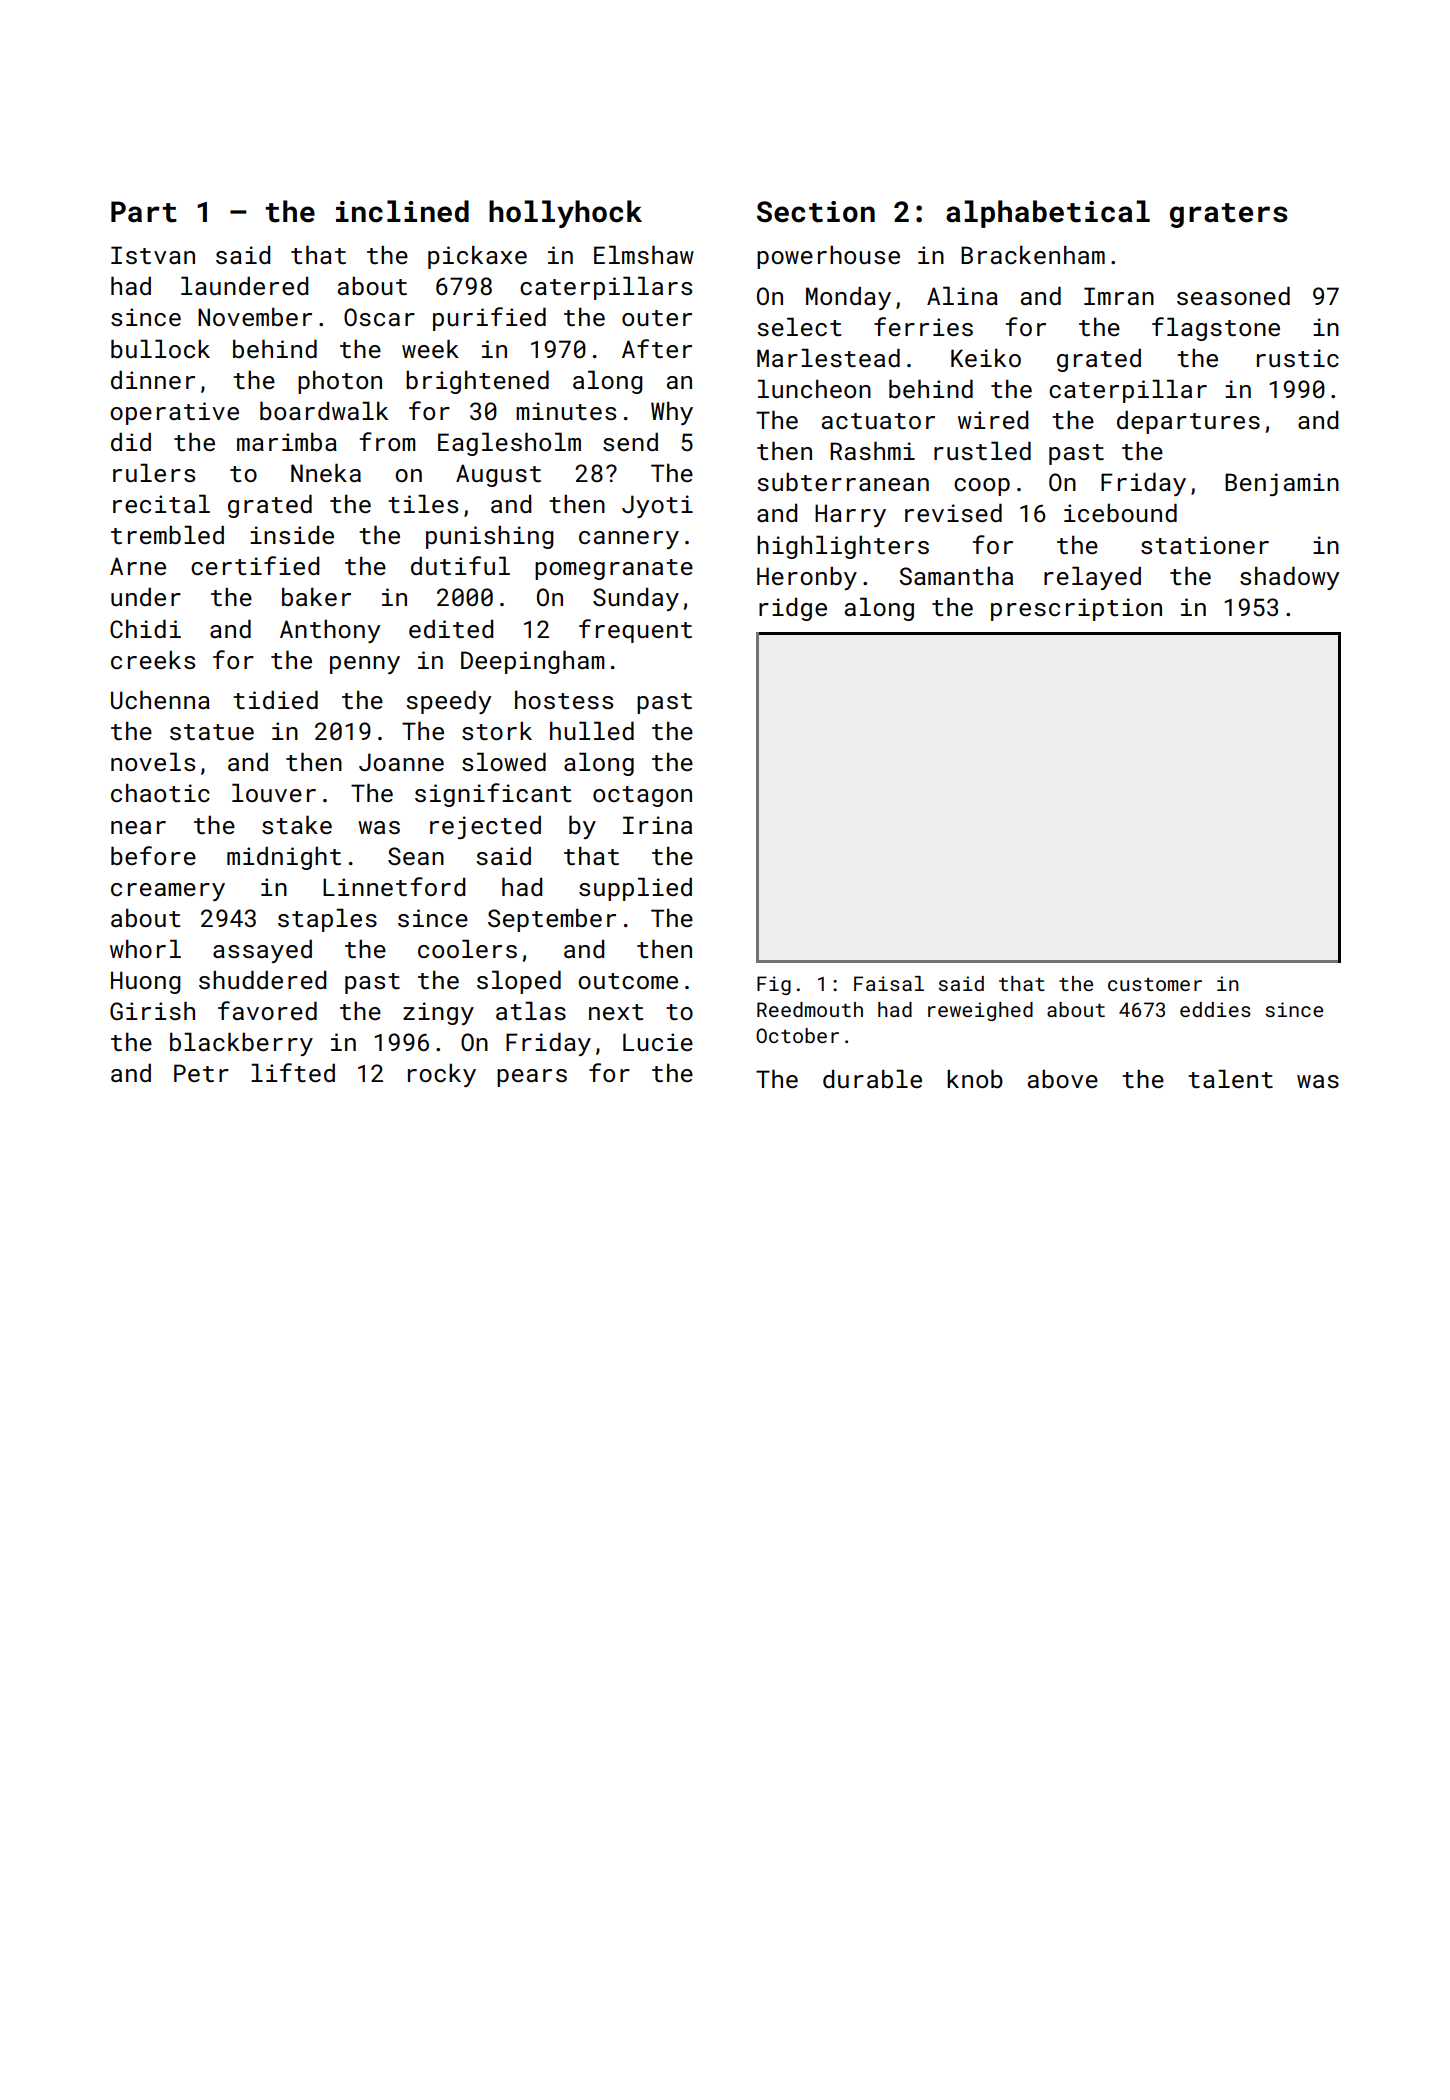 This image has width=1450, height=2100. What do you see at coordinates (636, 599) in the image?
I see `Sunday` at bounding box center [636, 599].
